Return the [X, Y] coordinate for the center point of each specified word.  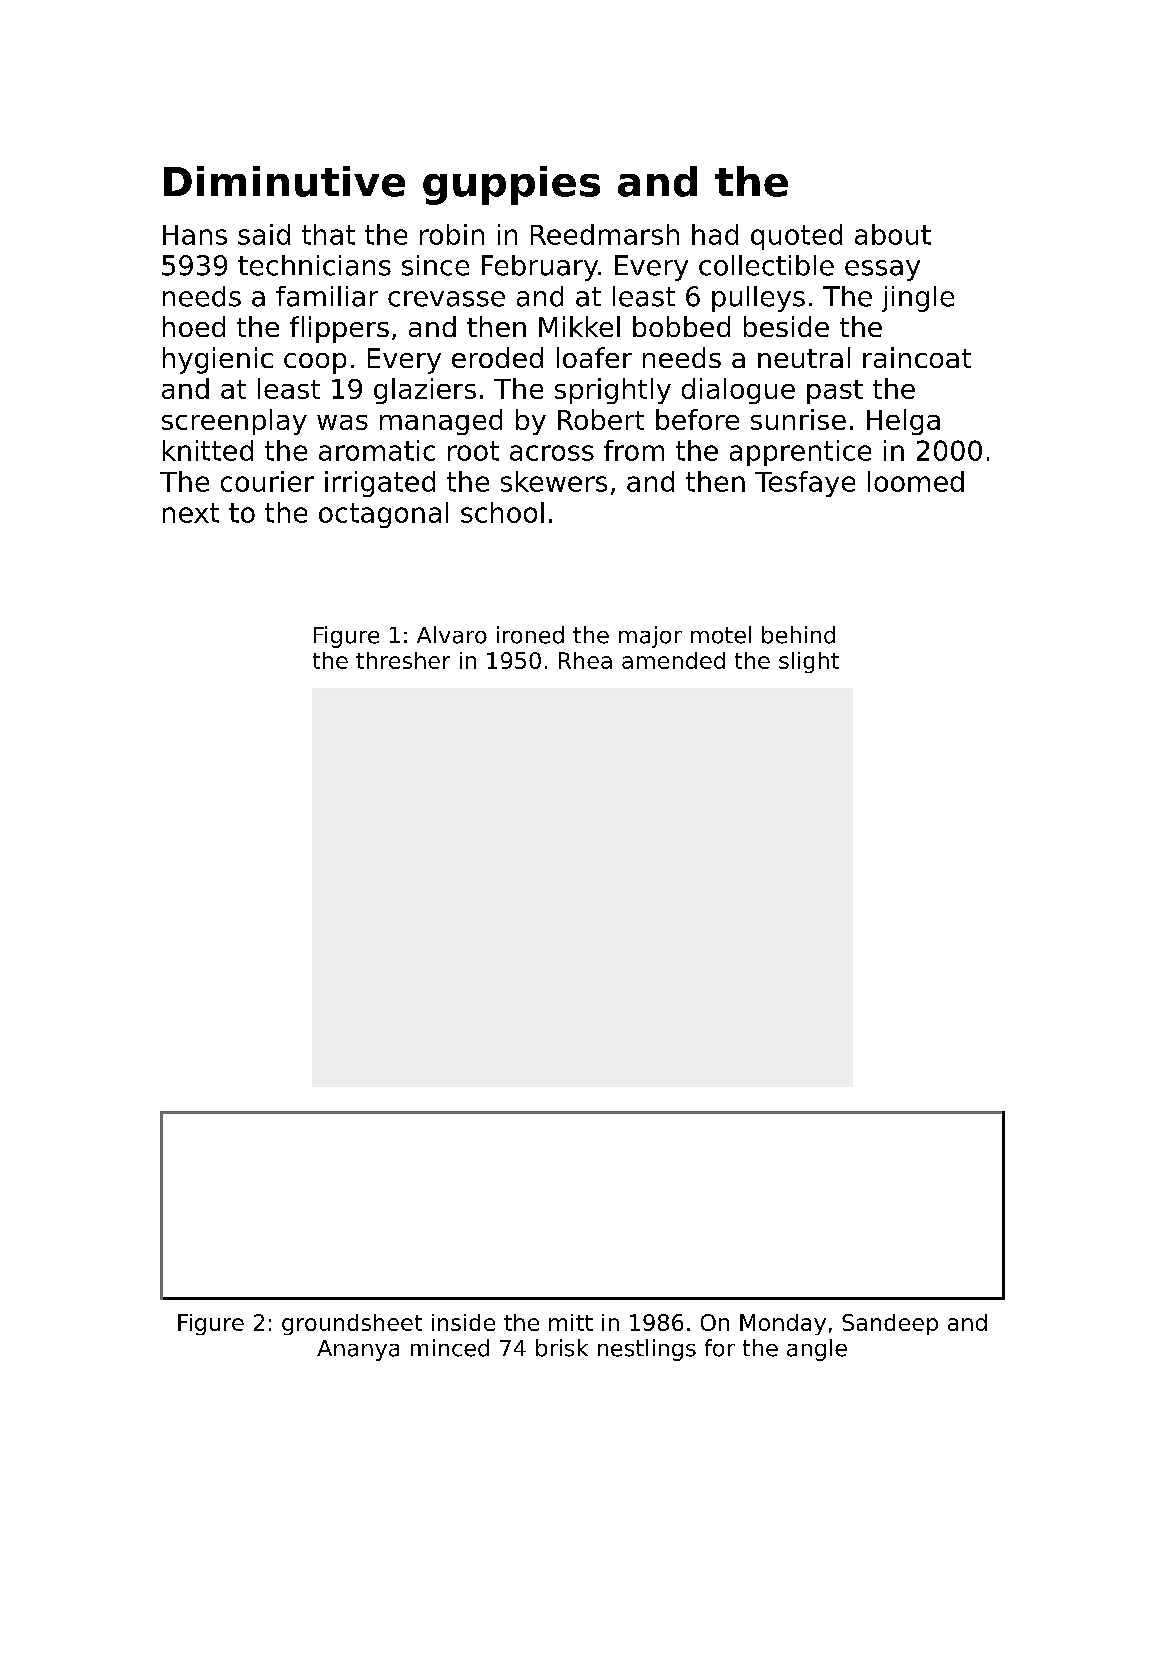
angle [817, 1350]
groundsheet [352, 1324]
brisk [562, 1348]
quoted [796, 237]
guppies [511, 185]
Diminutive [284, 181]
